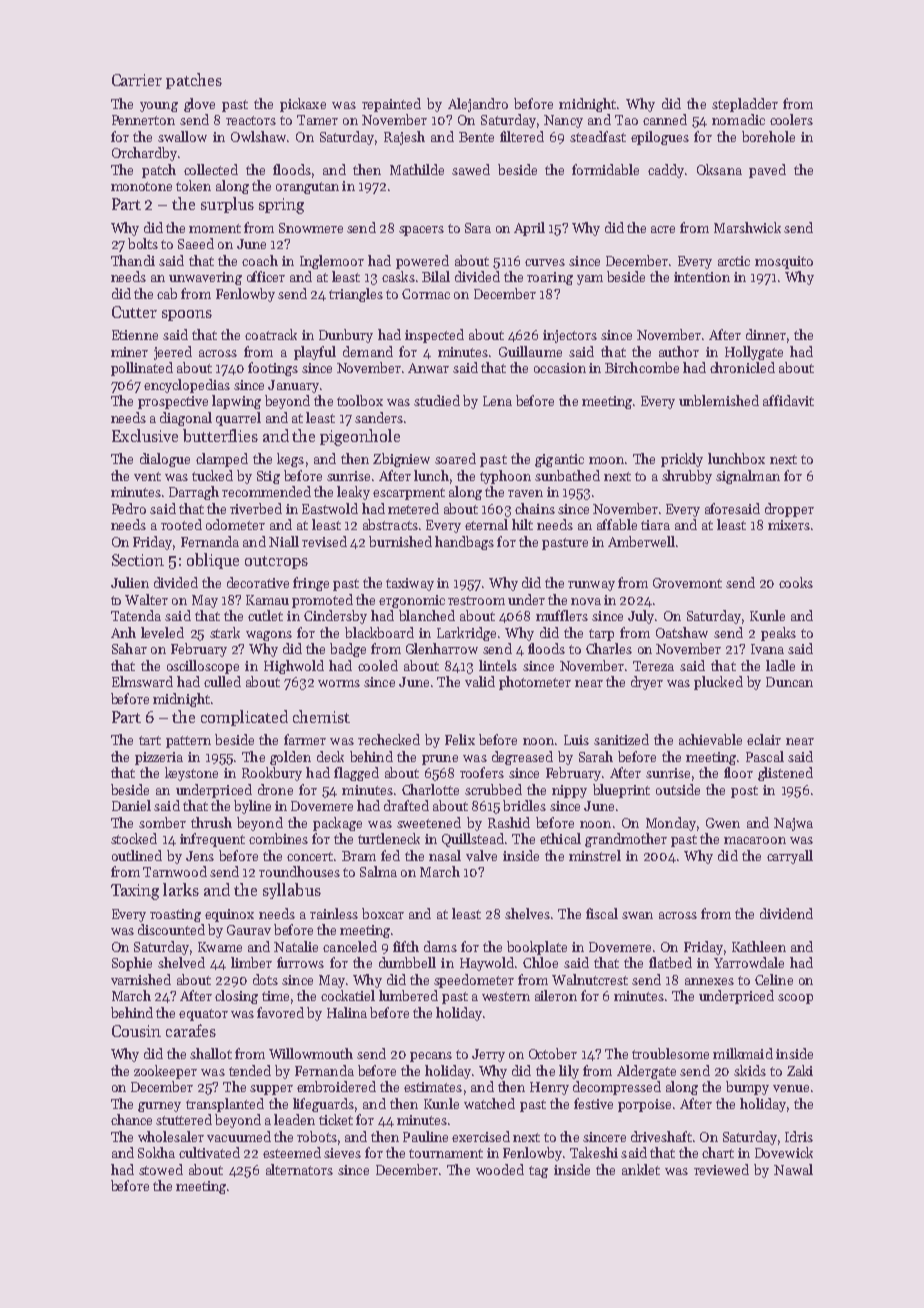 The height and width of the image is (1308, 924). Describe the element at coordinates (412, 601) in the image. I see `ergonomic` at that location.
